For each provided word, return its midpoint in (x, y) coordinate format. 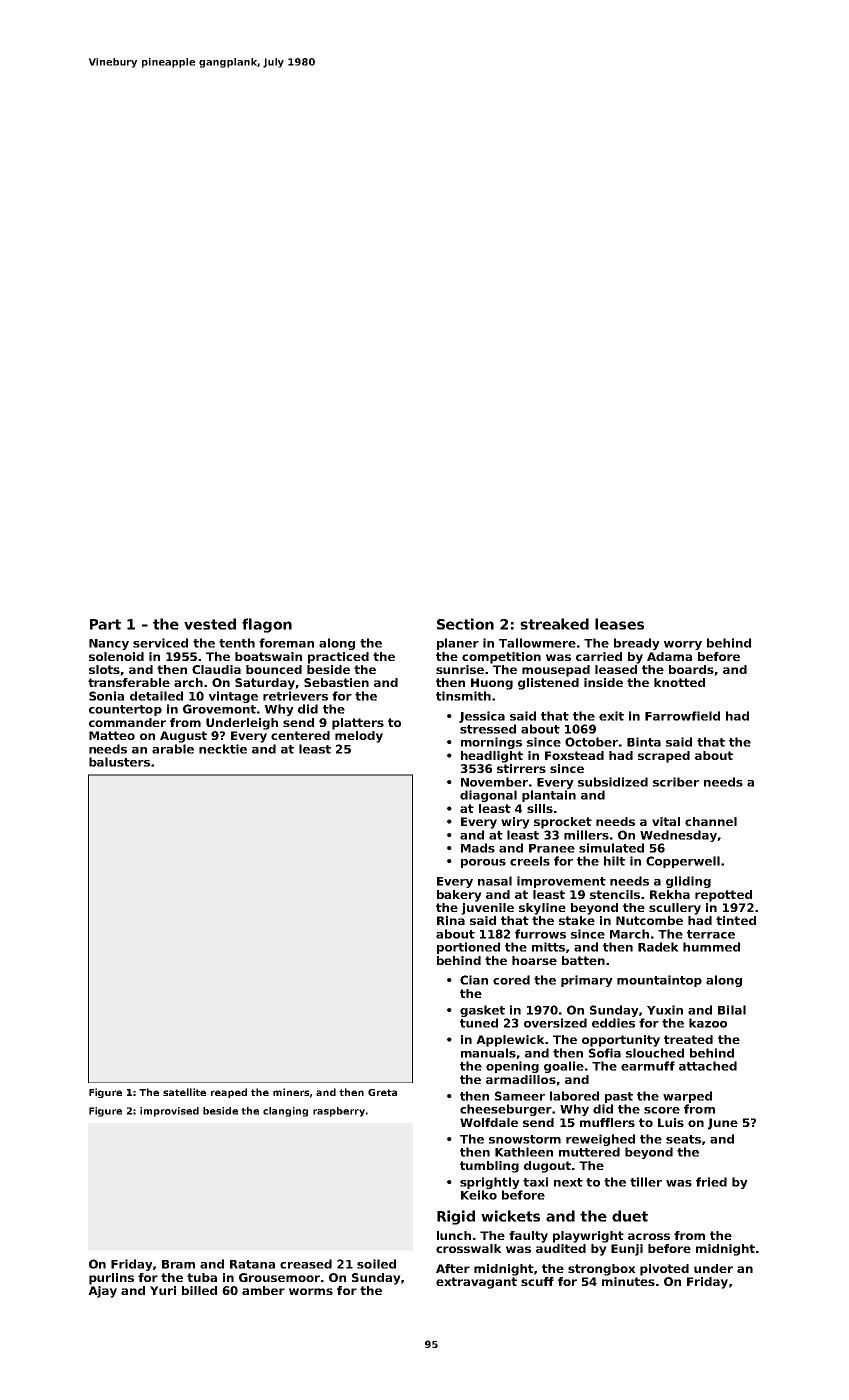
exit (611, 716)
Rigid (456, 1217)
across (649, 1236)
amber (263, 1290)
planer (458, 644)
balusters (119, 762)
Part (105, 624)
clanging (285, 1112)
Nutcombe (649, 920)
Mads (478, 848)
